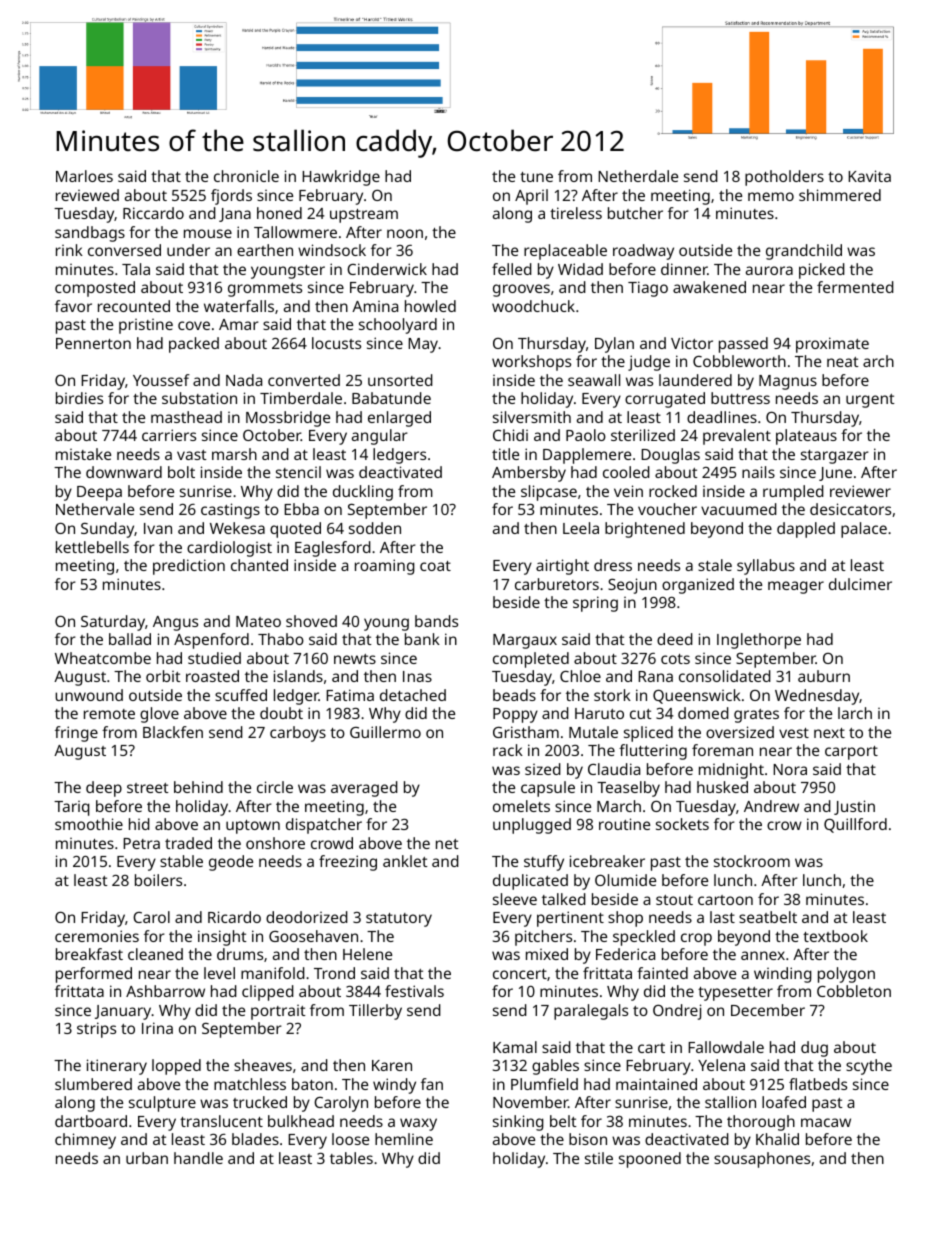  Describe the element at coordinates (796, 587) in the image. I see `meager` at that location.
